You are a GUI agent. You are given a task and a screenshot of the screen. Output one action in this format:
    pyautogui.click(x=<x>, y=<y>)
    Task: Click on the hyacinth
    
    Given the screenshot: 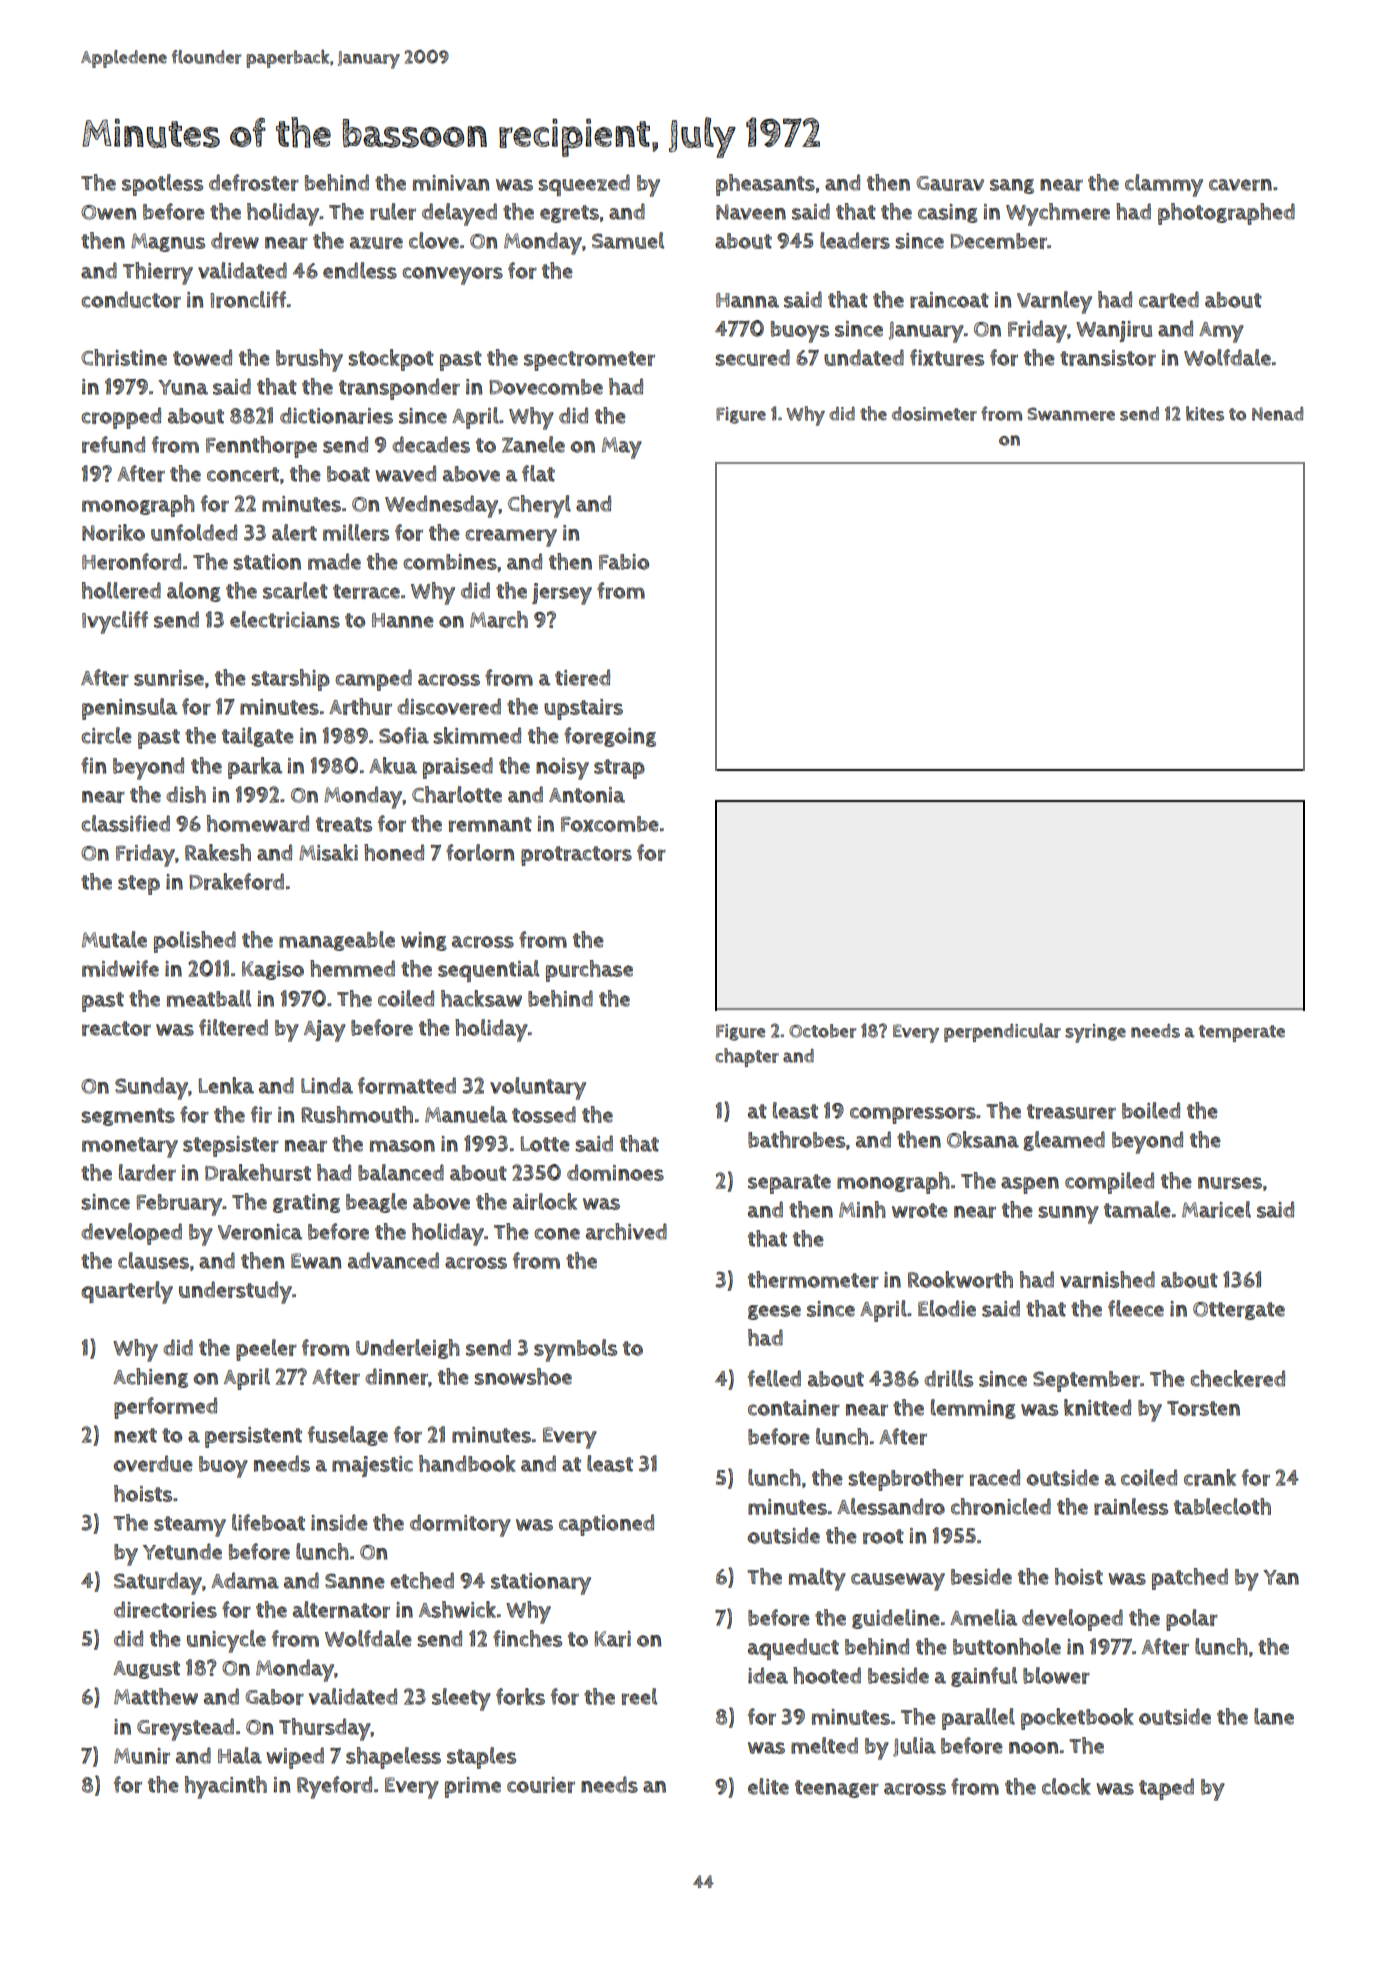 What is the action you would take?
    pyautogui.click(x=226, y=1787)
